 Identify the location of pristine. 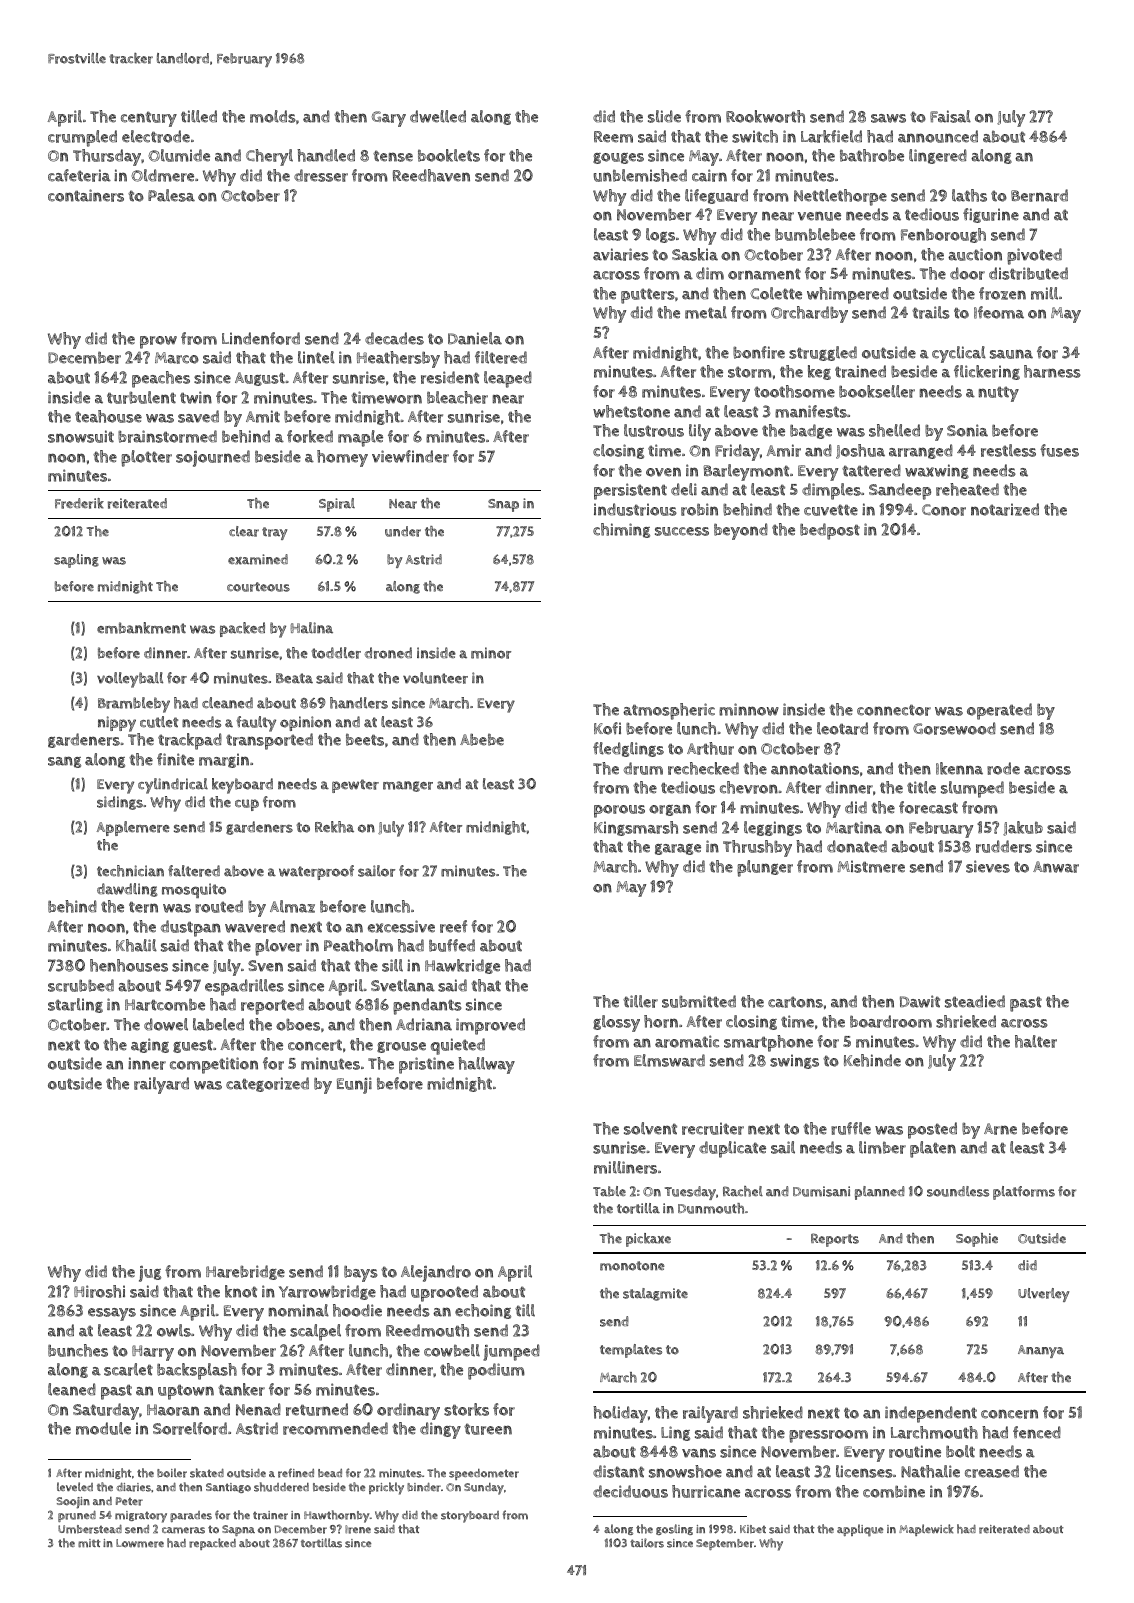
(426, 1065).
